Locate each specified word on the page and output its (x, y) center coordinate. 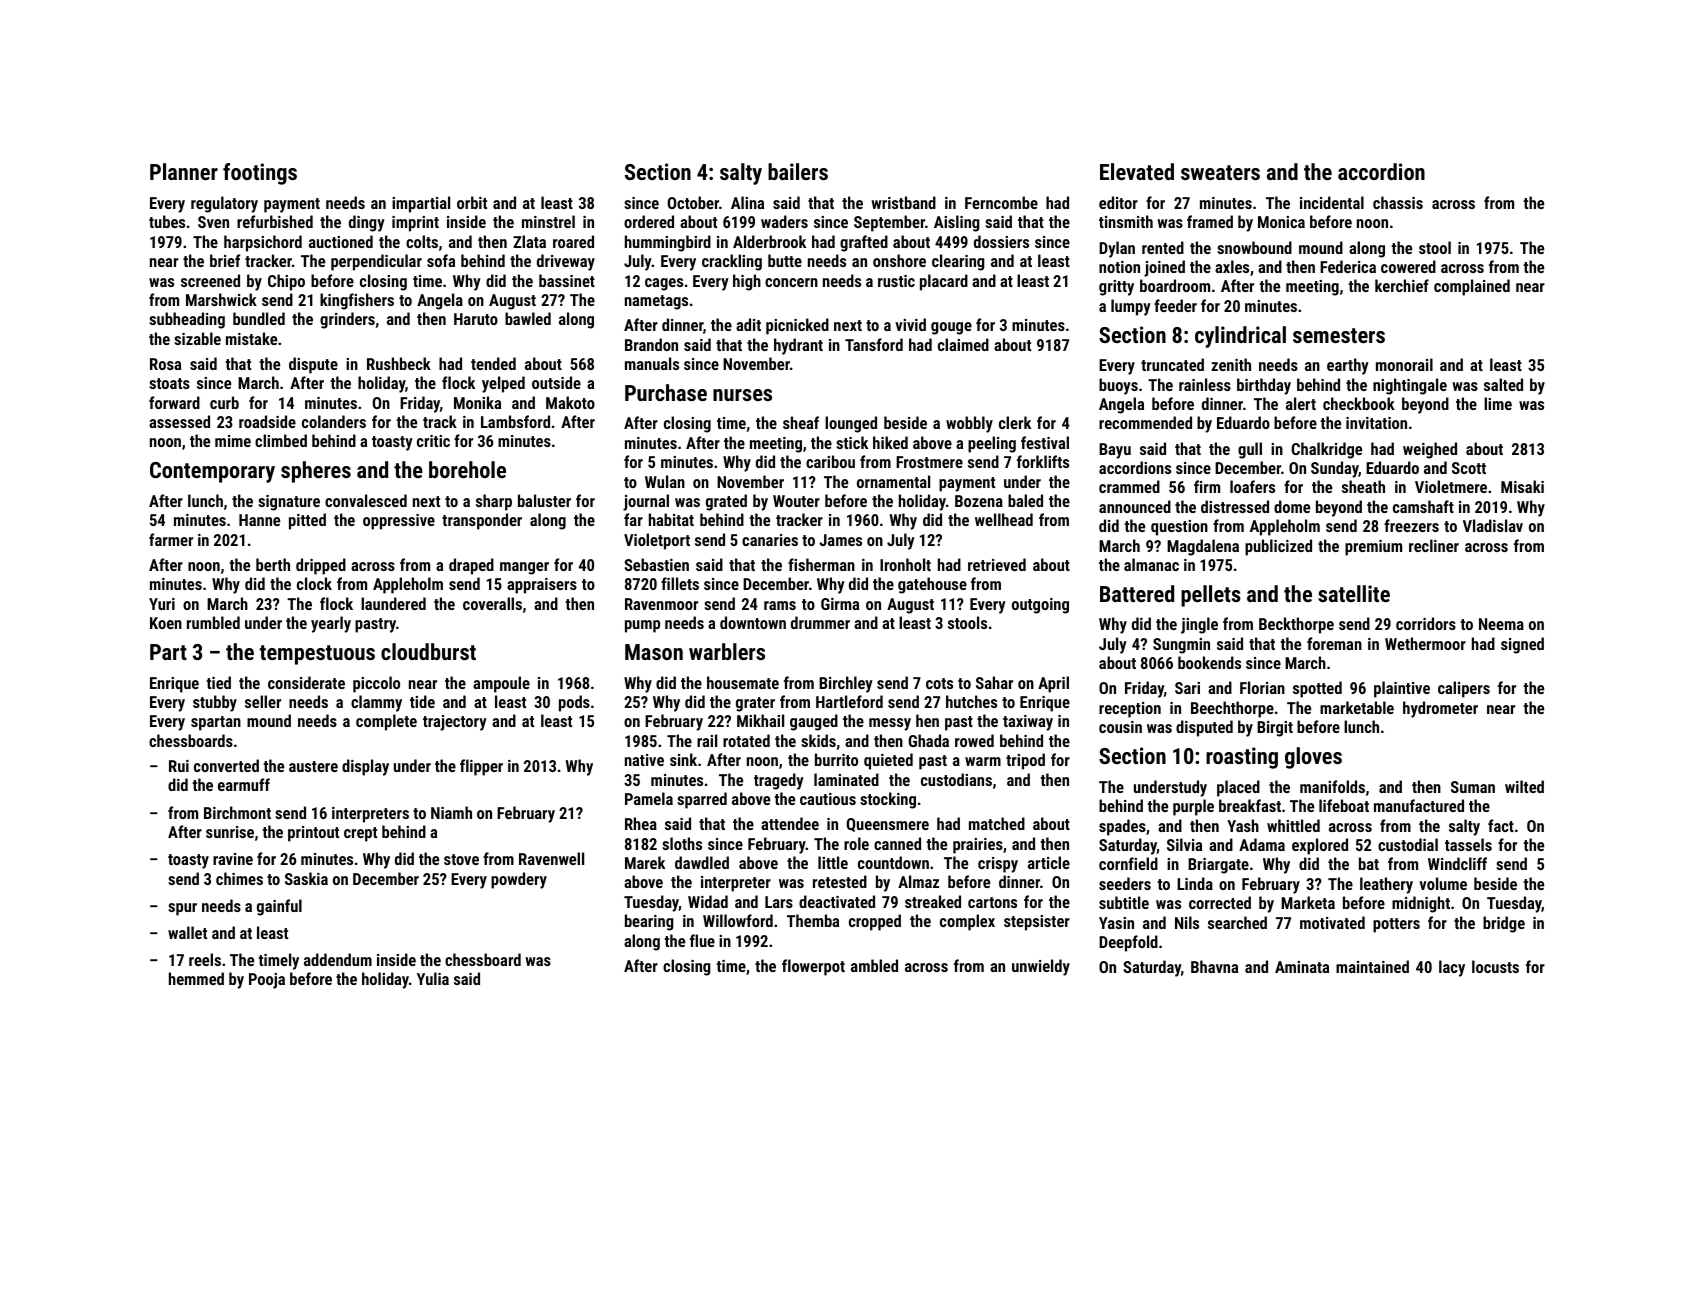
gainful (279, 907)
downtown (753, 622)
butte (785, 260)
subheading (187, 320)
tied (218, 682)
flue (702, 940)
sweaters (1220, 172)
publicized (1278, 547)
